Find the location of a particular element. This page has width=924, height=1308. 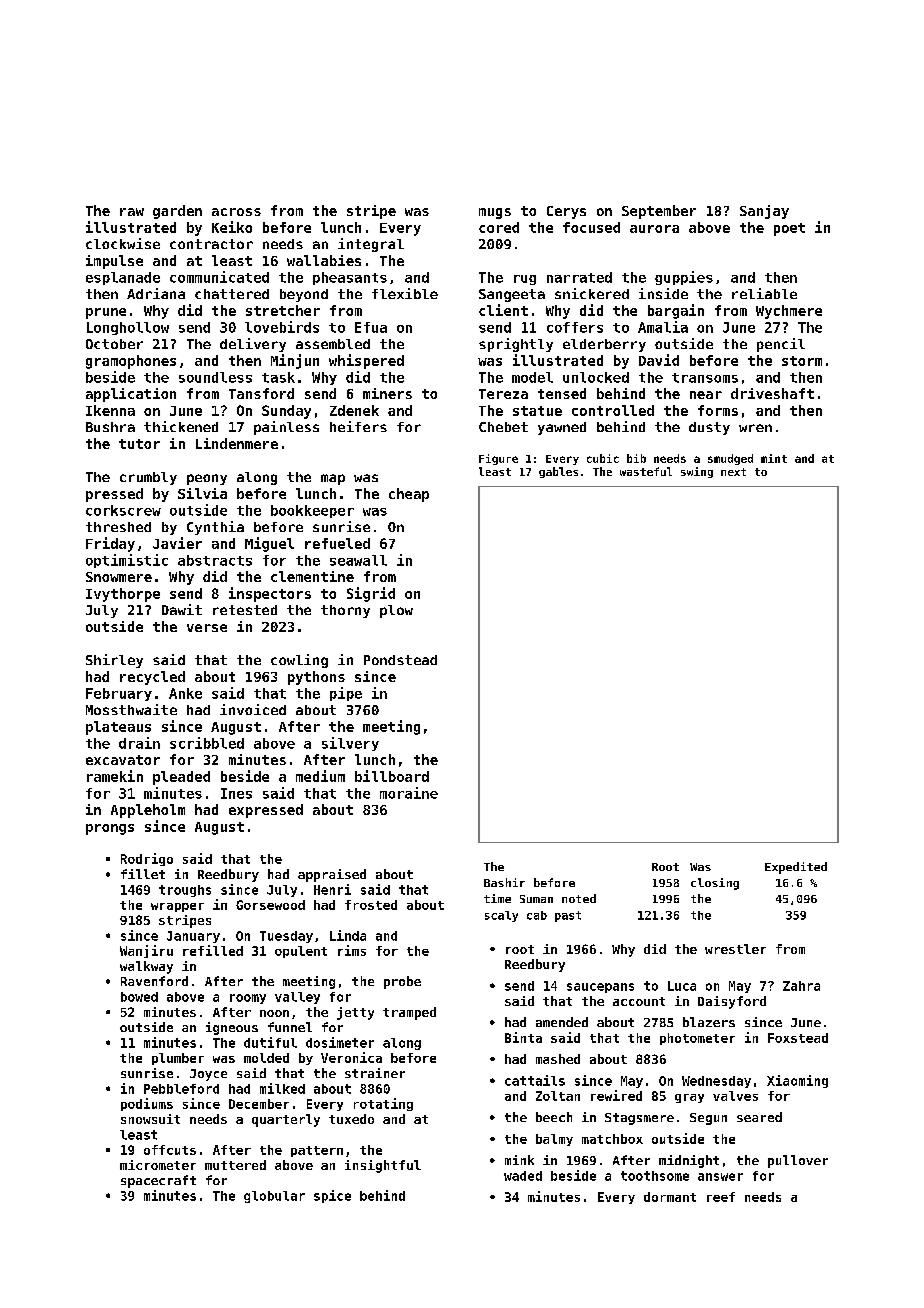

Suman is located at coordinates (536, 899).
